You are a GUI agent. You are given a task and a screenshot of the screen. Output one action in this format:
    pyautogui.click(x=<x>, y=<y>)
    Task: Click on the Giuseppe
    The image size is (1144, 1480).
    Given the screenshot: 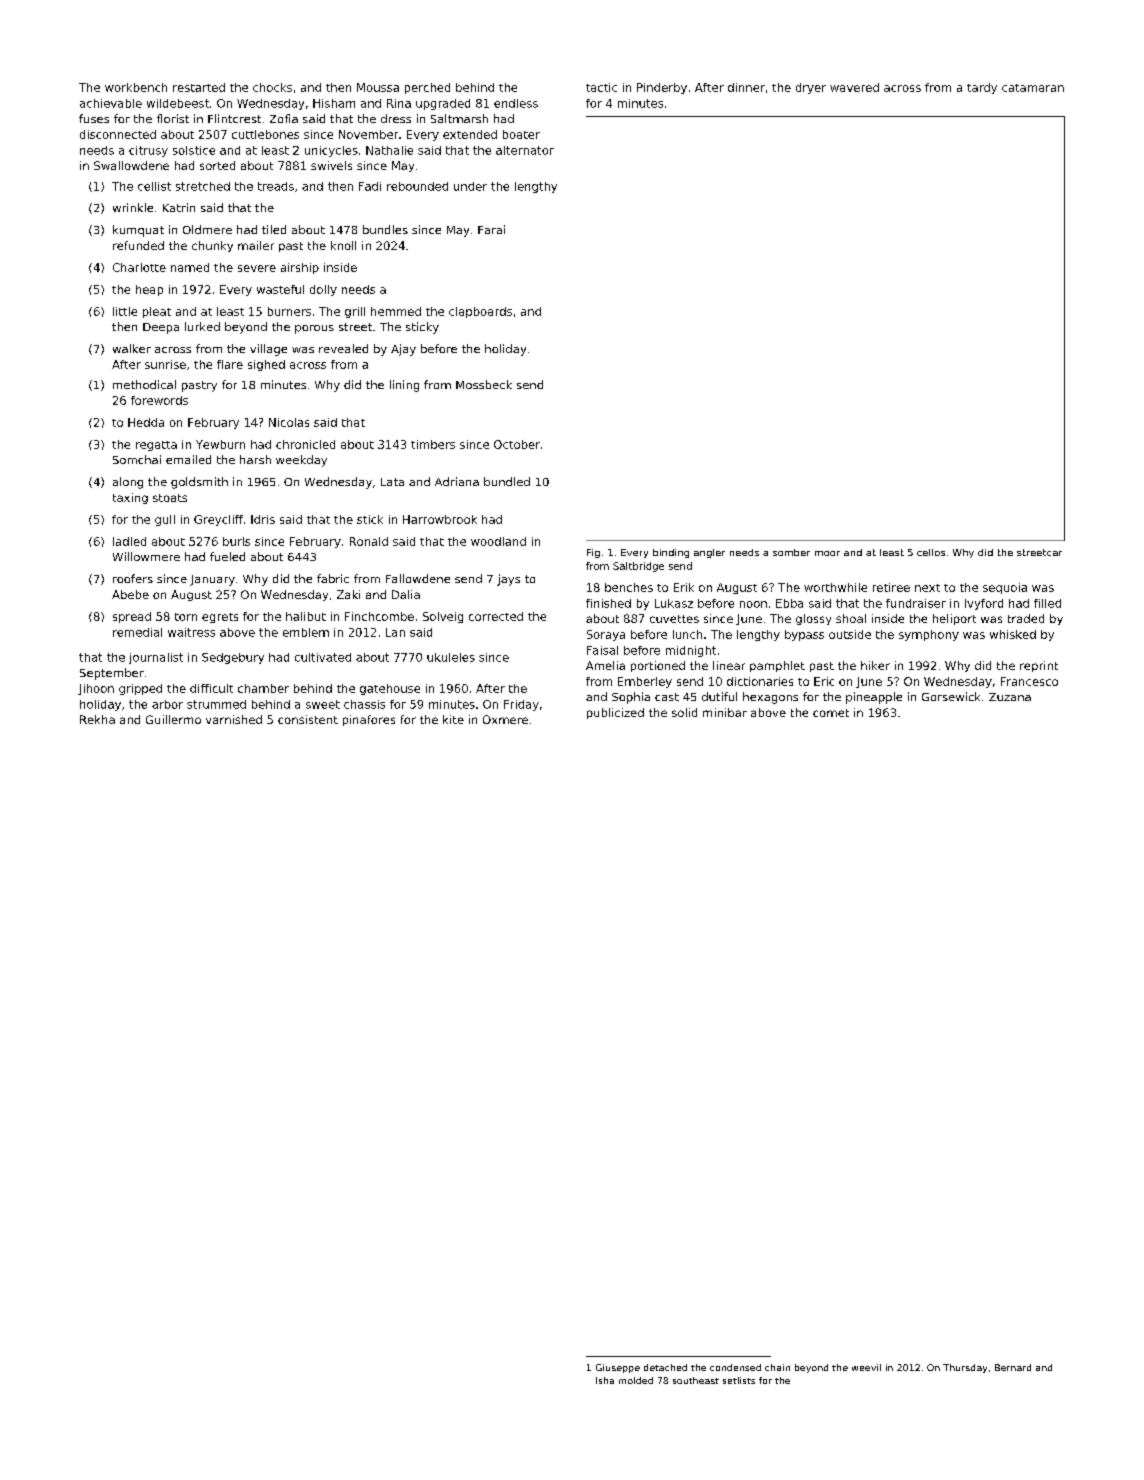 What is the action you would take?
    pyautogui.click(x=618, y=1368)
